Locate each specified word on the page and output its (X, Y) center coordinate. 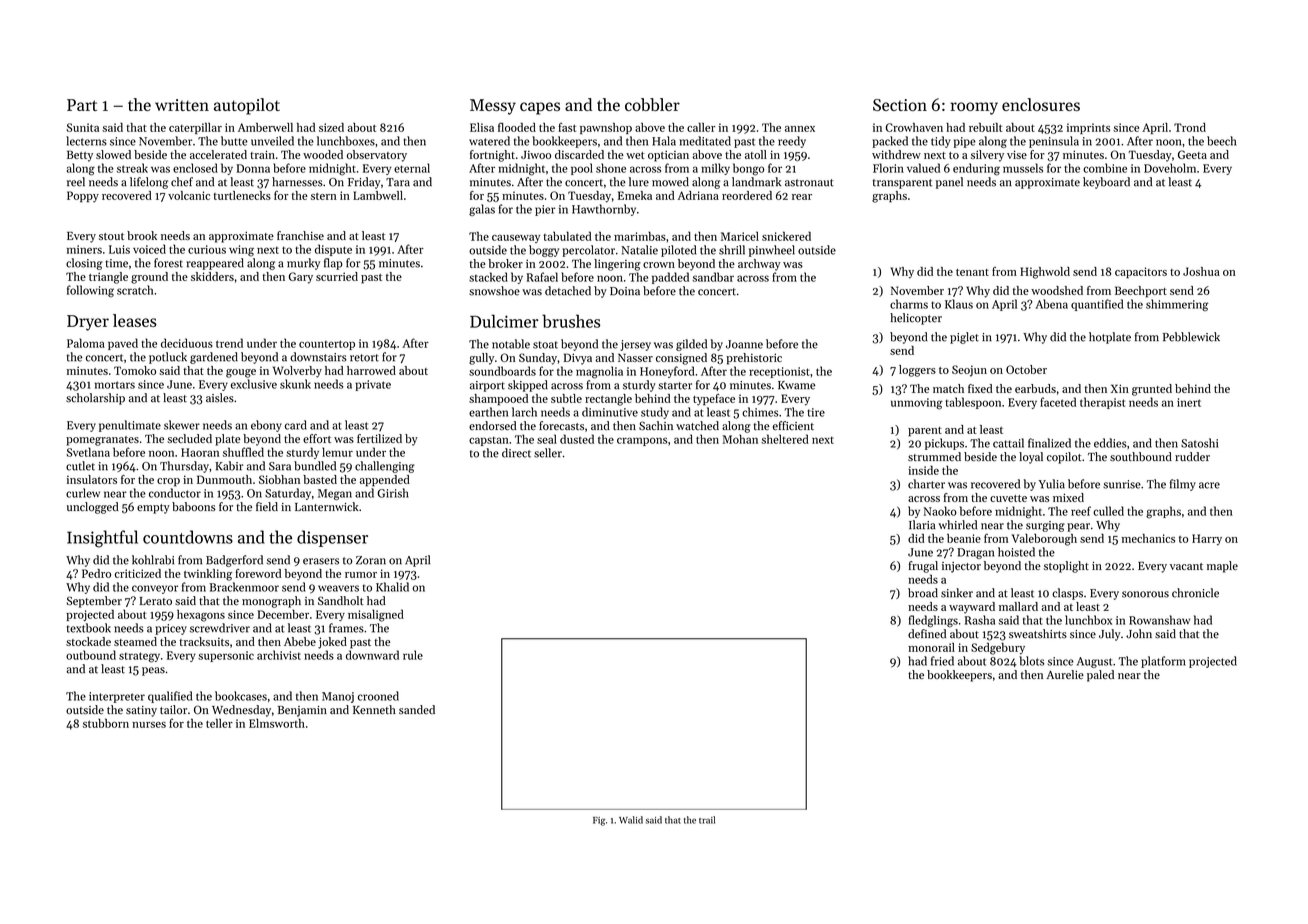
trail (707, 820)
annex (800, 129)
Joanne (744, 344)
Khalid (392, 587)
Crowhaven (914, 127)
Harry (1207, 539)
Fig (599, 821)
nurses (149, 725)
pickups (944, 444)
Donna (253, 168)
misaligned (376, 615)
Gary (301, 278)
